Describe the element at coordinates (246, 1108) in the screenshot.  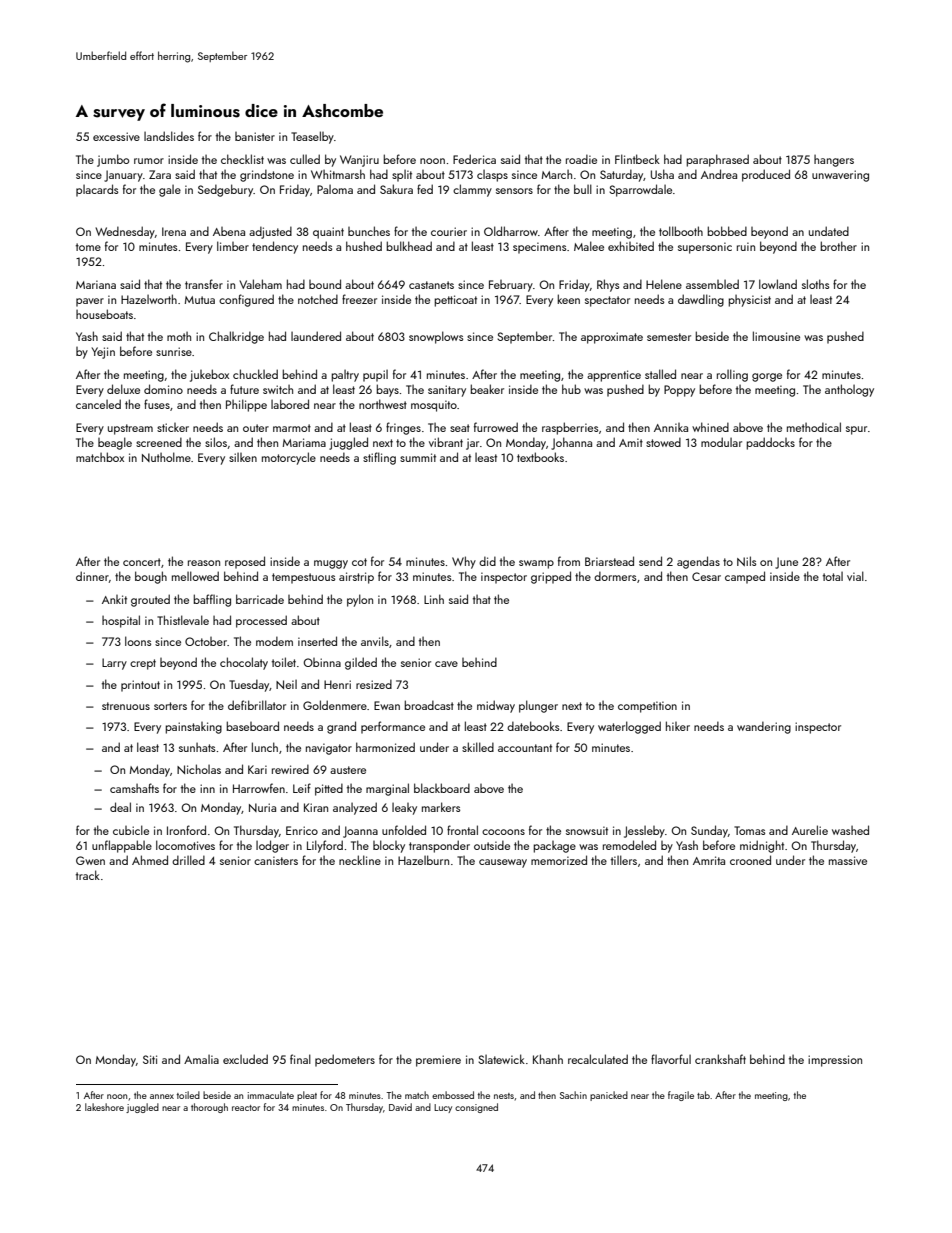
I see `reactor` at that location.
